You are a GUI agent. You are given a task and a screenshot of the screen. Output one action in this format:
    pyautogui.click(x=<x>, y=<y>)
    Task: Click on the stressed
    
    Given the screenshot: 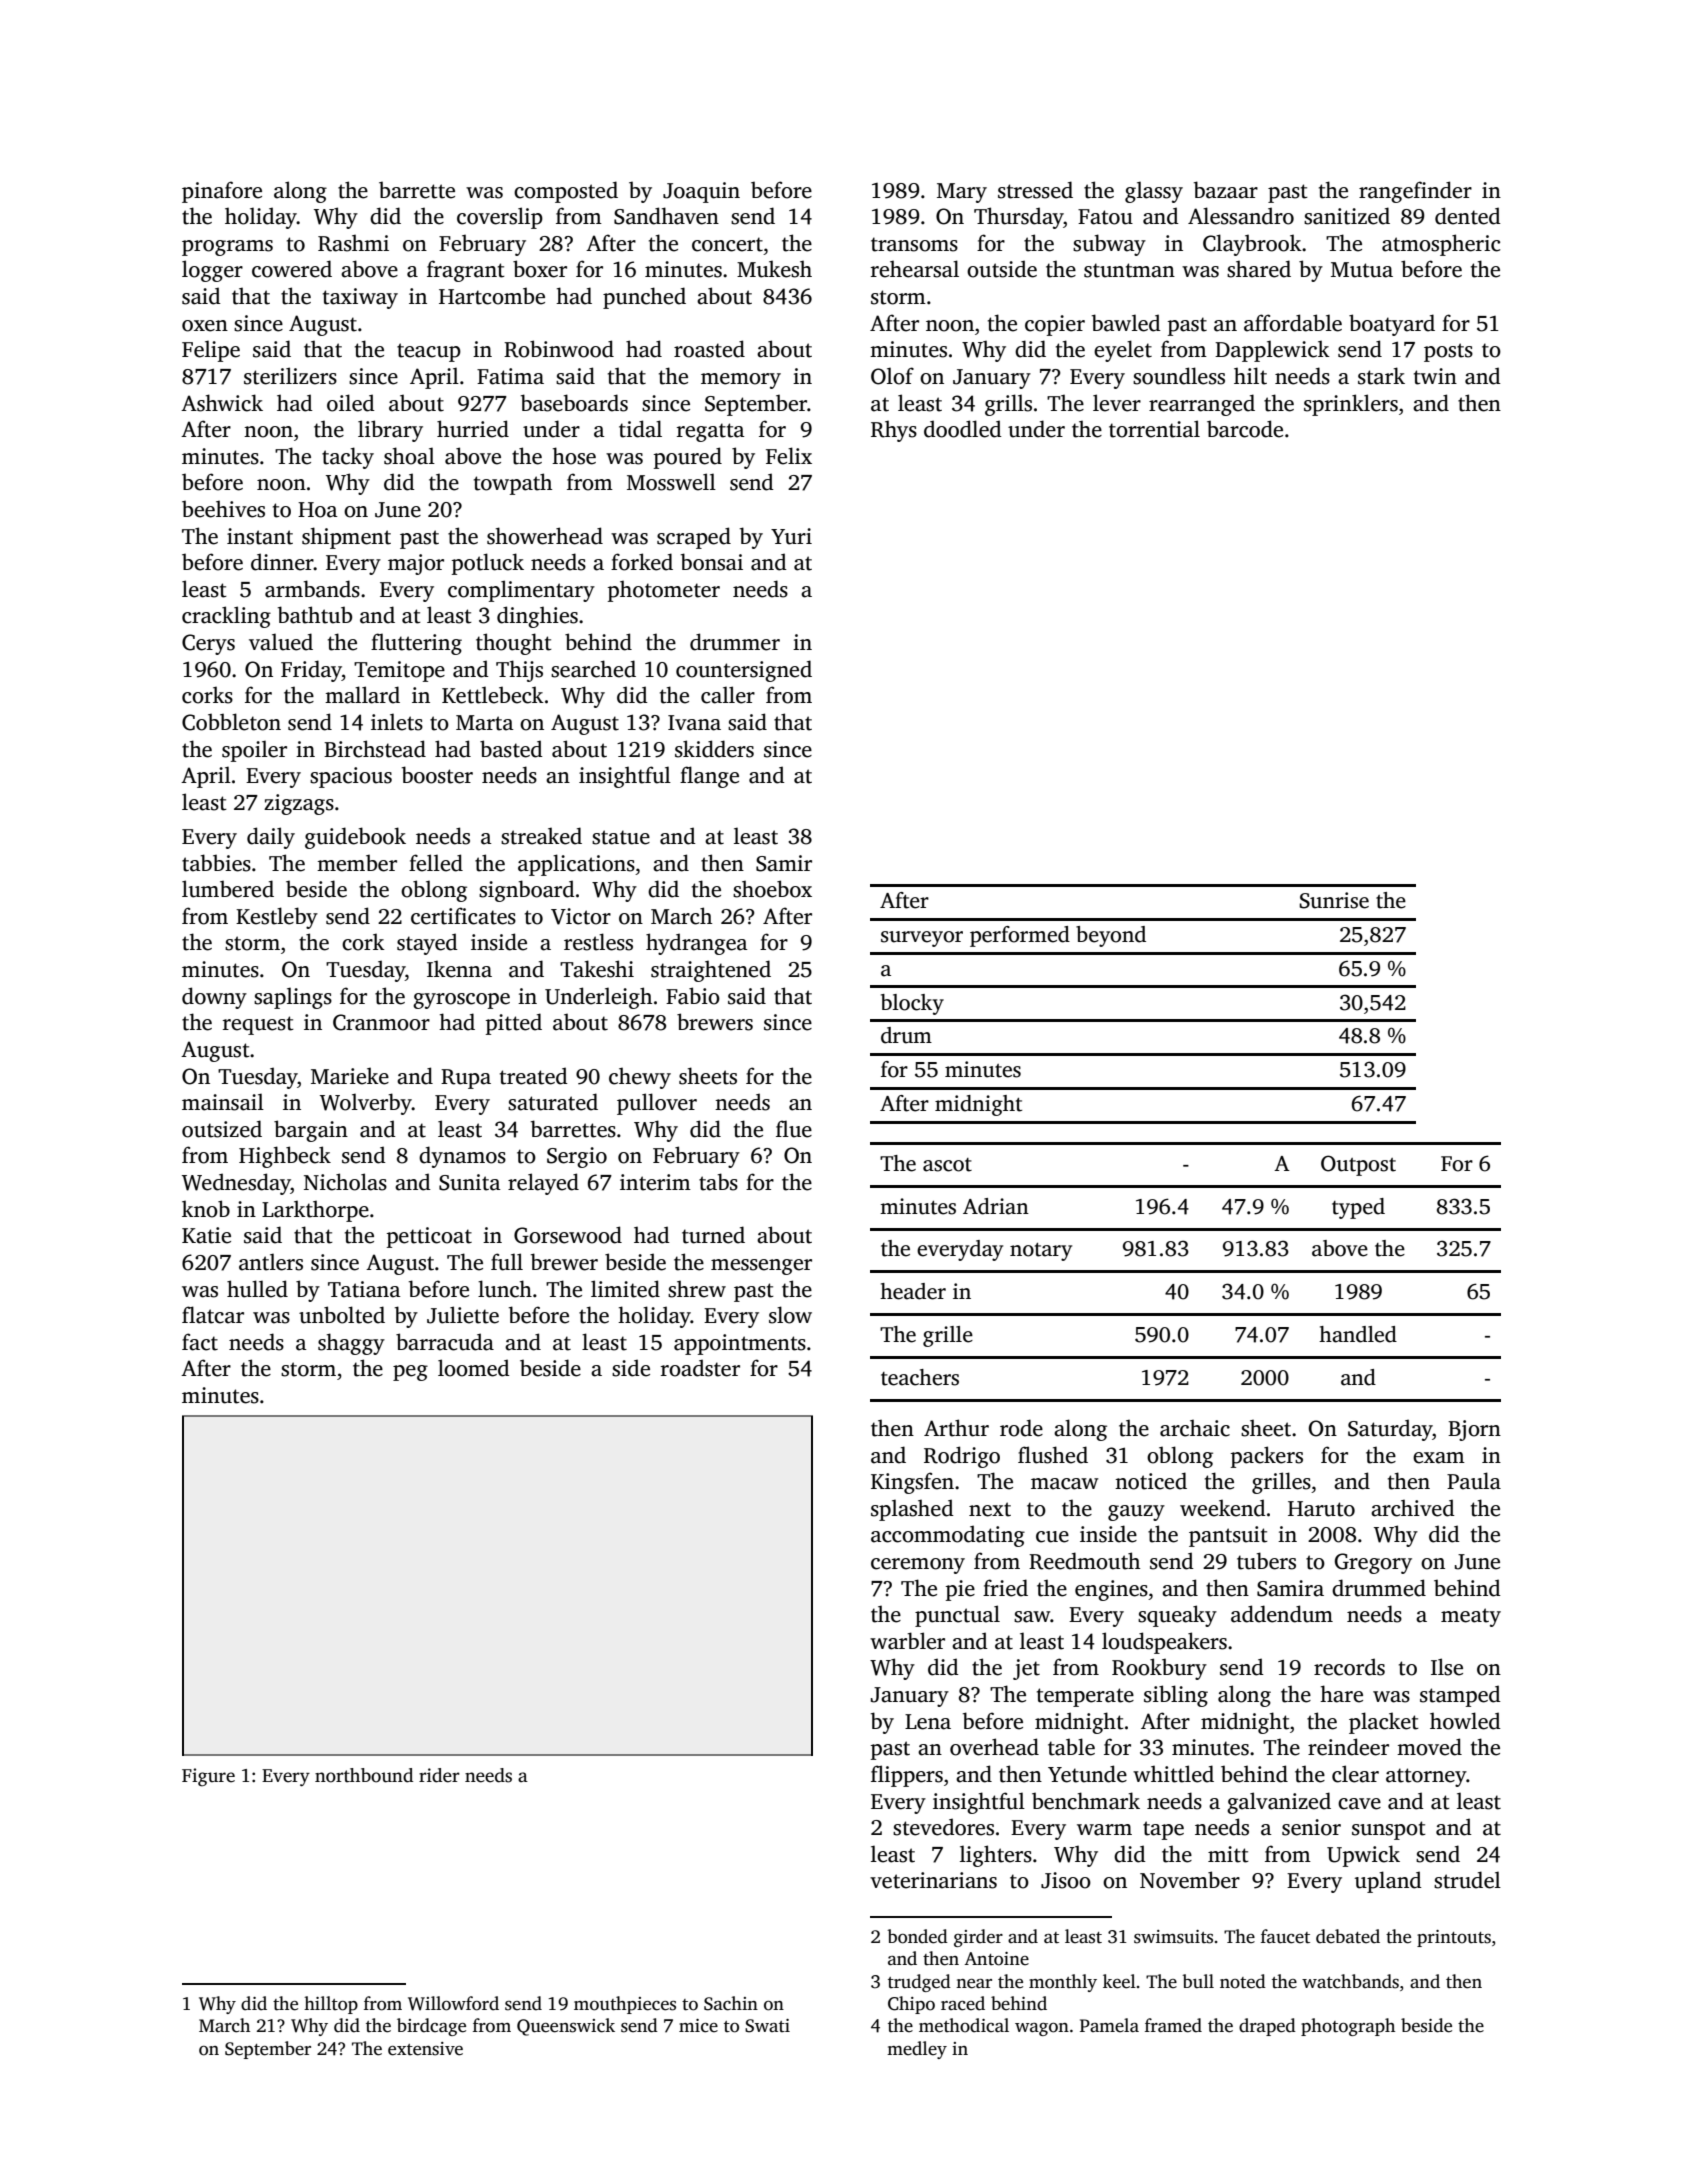 What is the action you would take?
    pyautogui.click(x=1035, y=190)
